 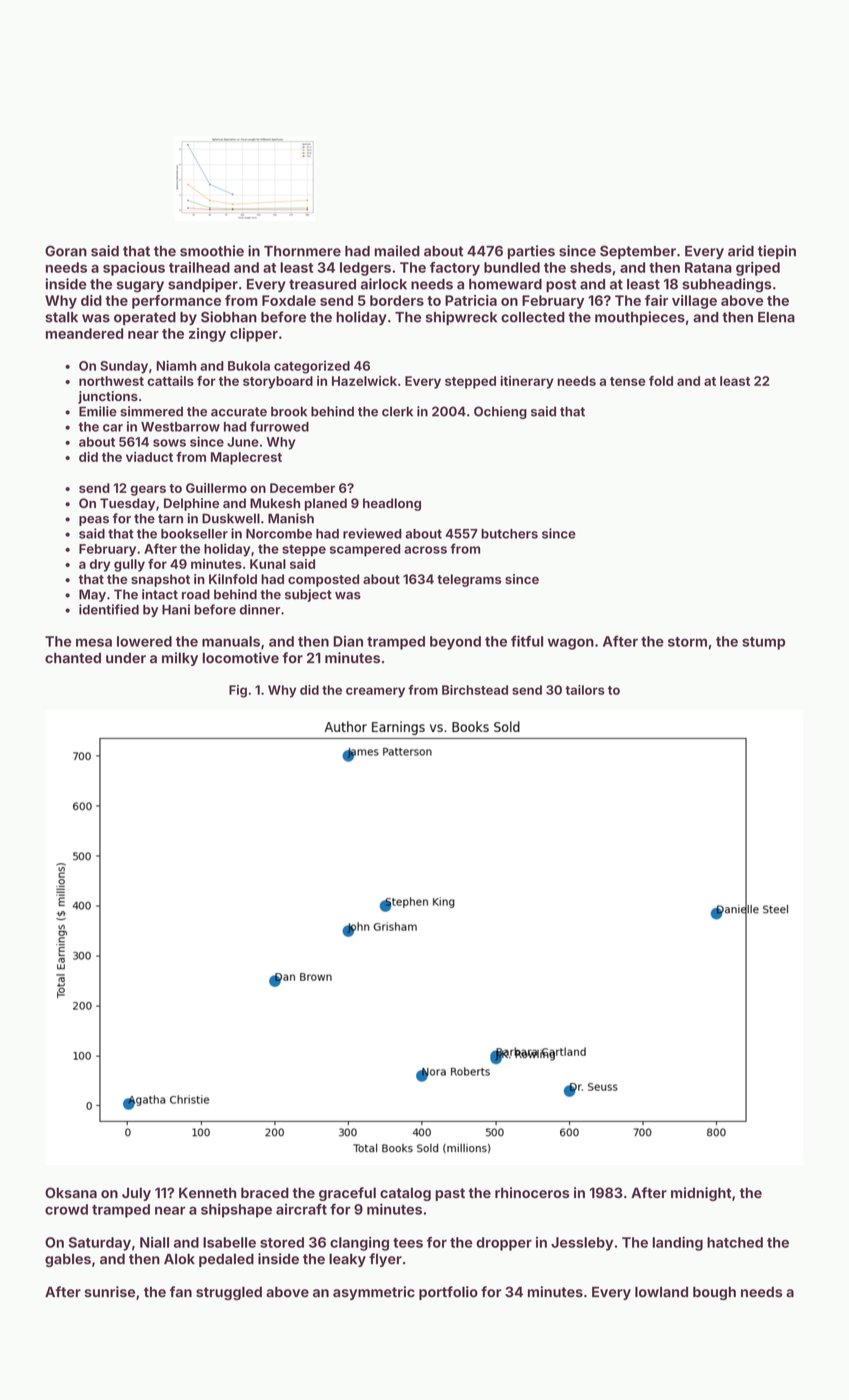 I want to click on planed, so click(x=326, y=504).
